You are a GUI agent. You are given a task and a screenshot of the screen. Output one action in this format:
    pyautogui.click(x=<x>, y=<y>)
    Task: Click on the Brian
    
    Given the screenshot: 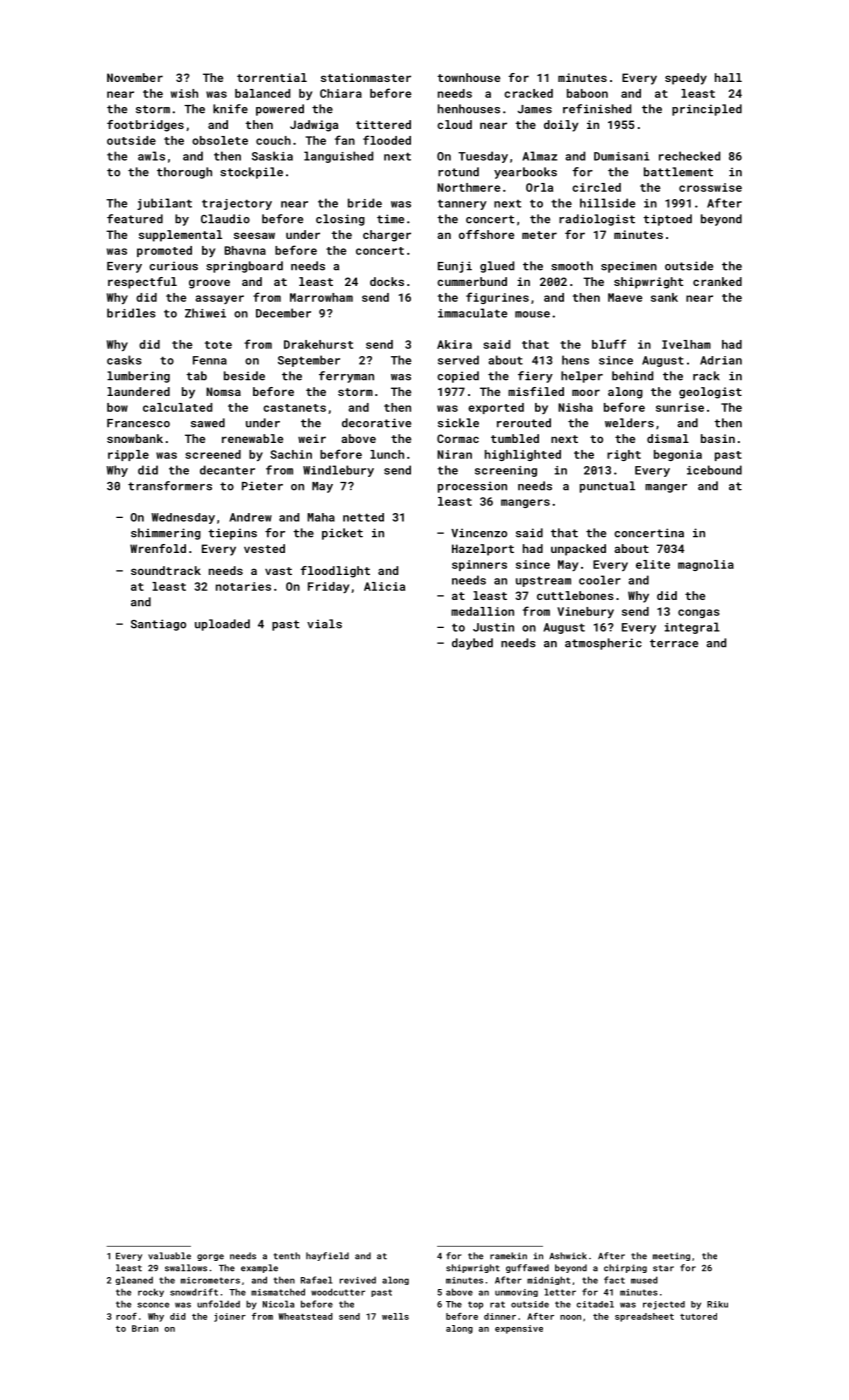 What is the action you would take?
    pyautogui.click(x=145, y=1328)
